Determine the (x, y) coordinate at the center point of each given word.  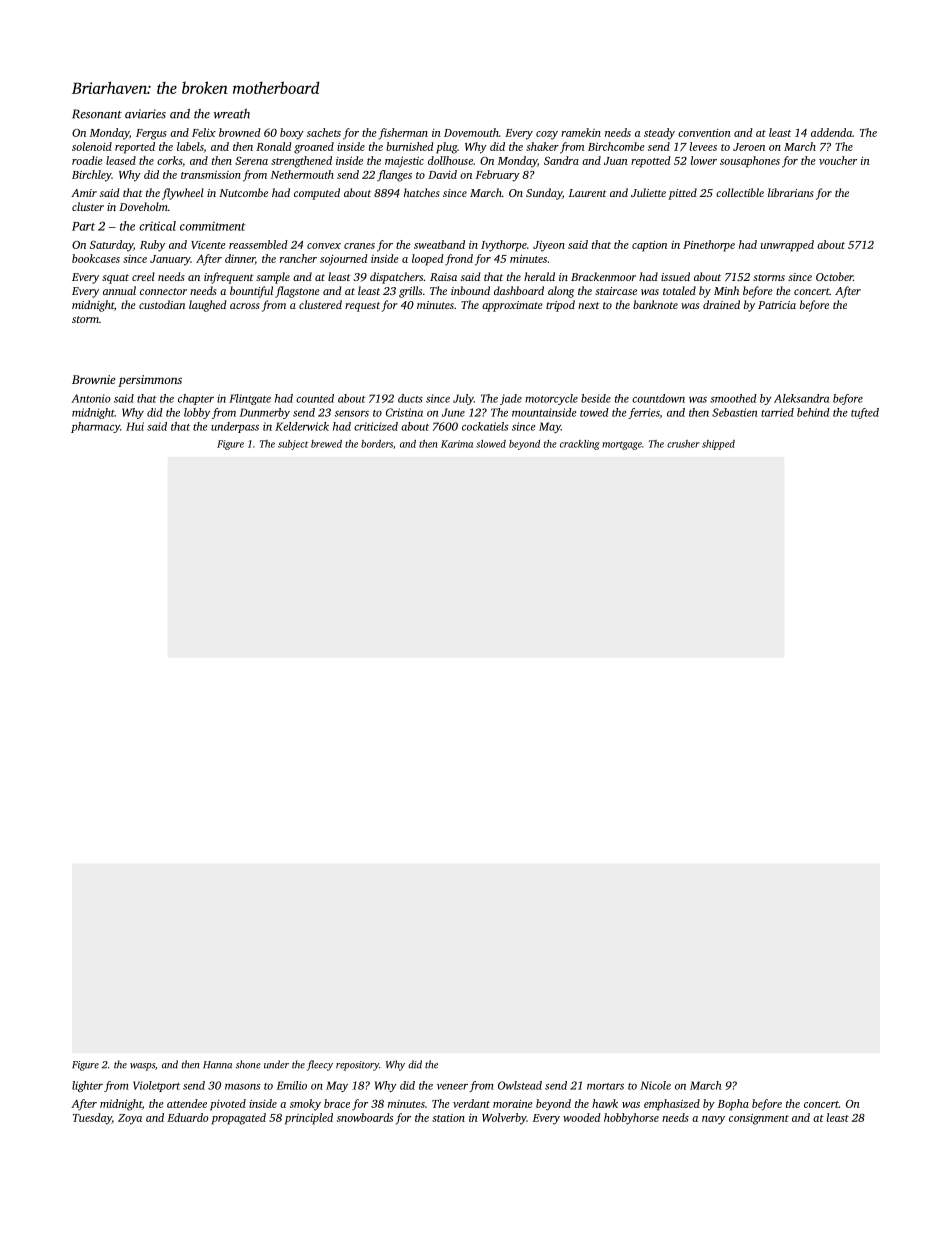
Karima (457, 444)
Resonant (97, 114)
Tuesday (92, 1119)
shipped (718, 445)
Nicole (655, 1085)
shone (248, 1064)
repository (357, 1066)
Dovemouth (471, 132)
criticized (376, 426)
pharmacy (95, 427)
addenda (831, 132)
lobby (197, 413)
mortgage (622, 445)
